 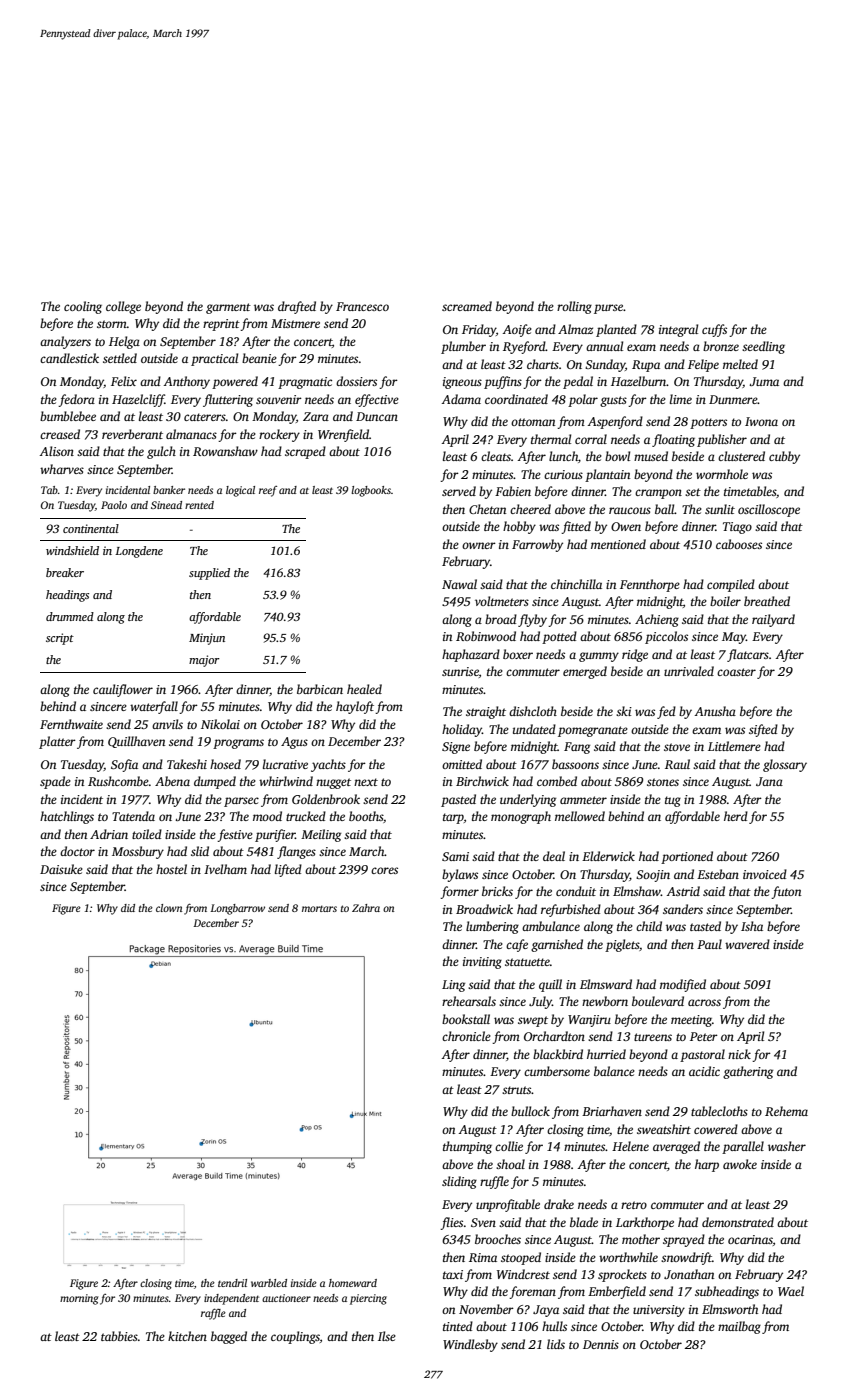 I want to click on thumping, so click(x=467, y=1147).
